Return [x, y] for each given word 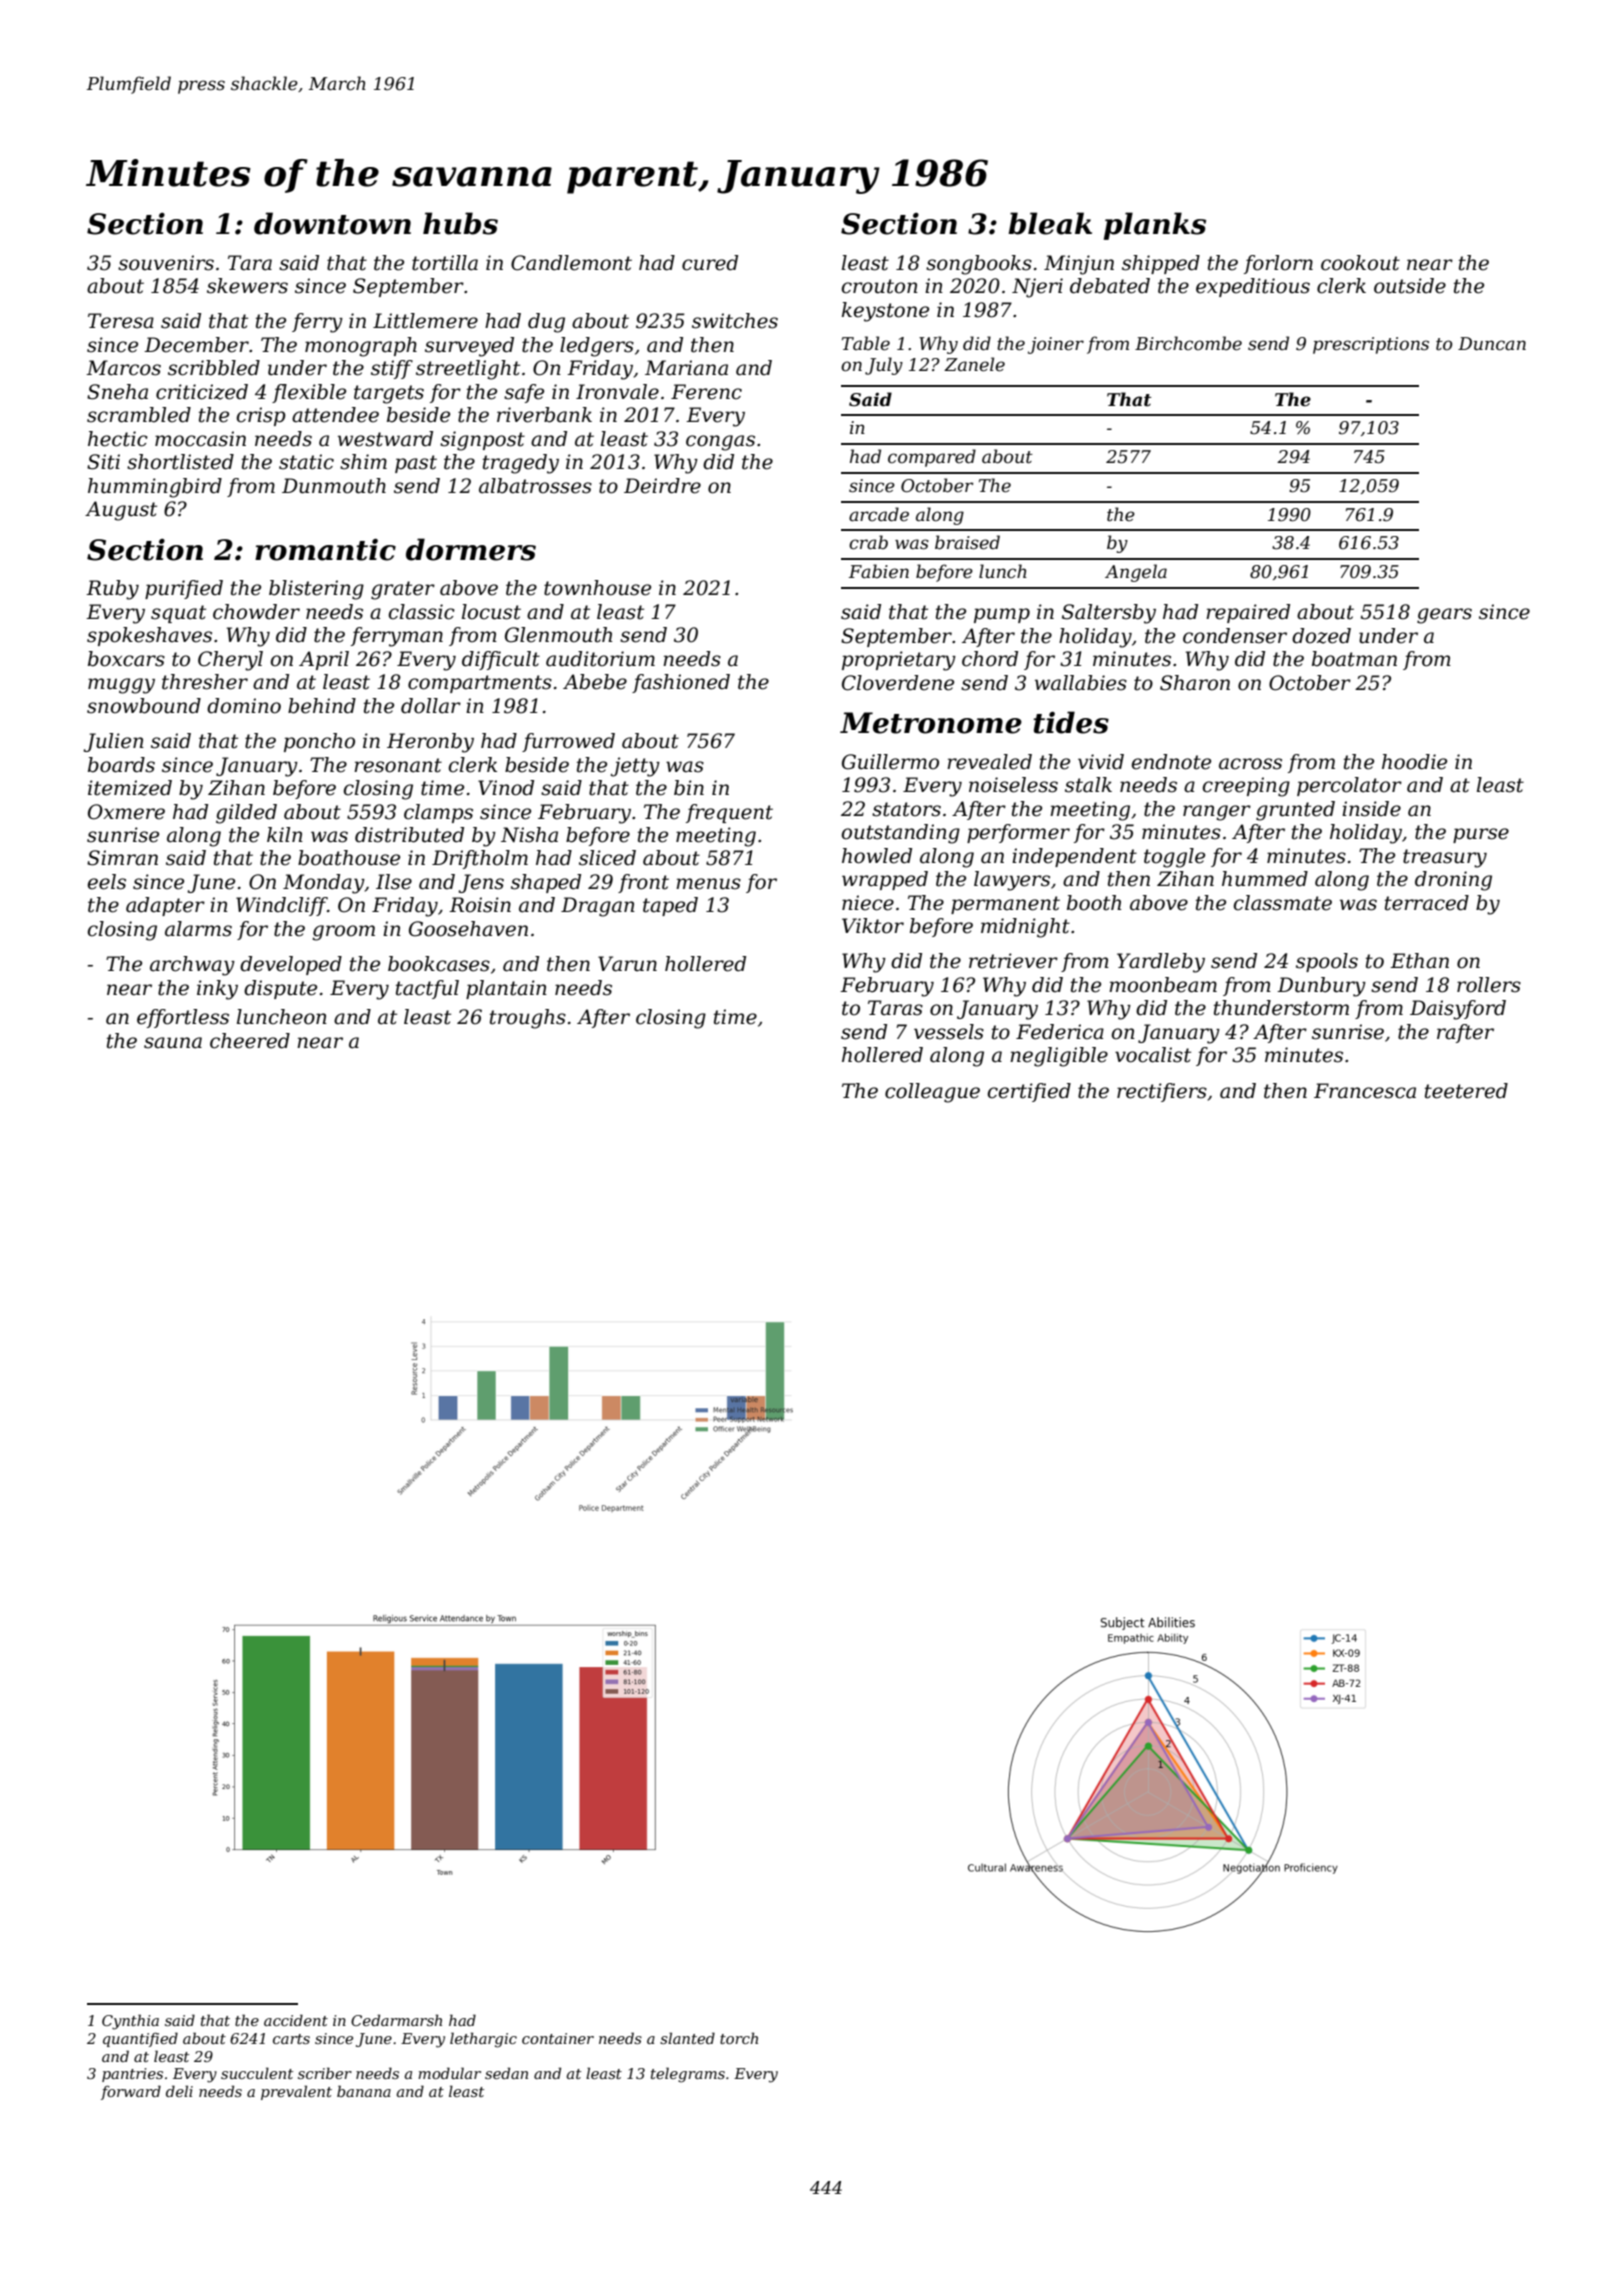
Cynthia [130, 2022]
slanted [687, 2038]
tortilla [445, 263]
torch [739, 2038]
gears [1444, 616]
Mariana [686, 368]
